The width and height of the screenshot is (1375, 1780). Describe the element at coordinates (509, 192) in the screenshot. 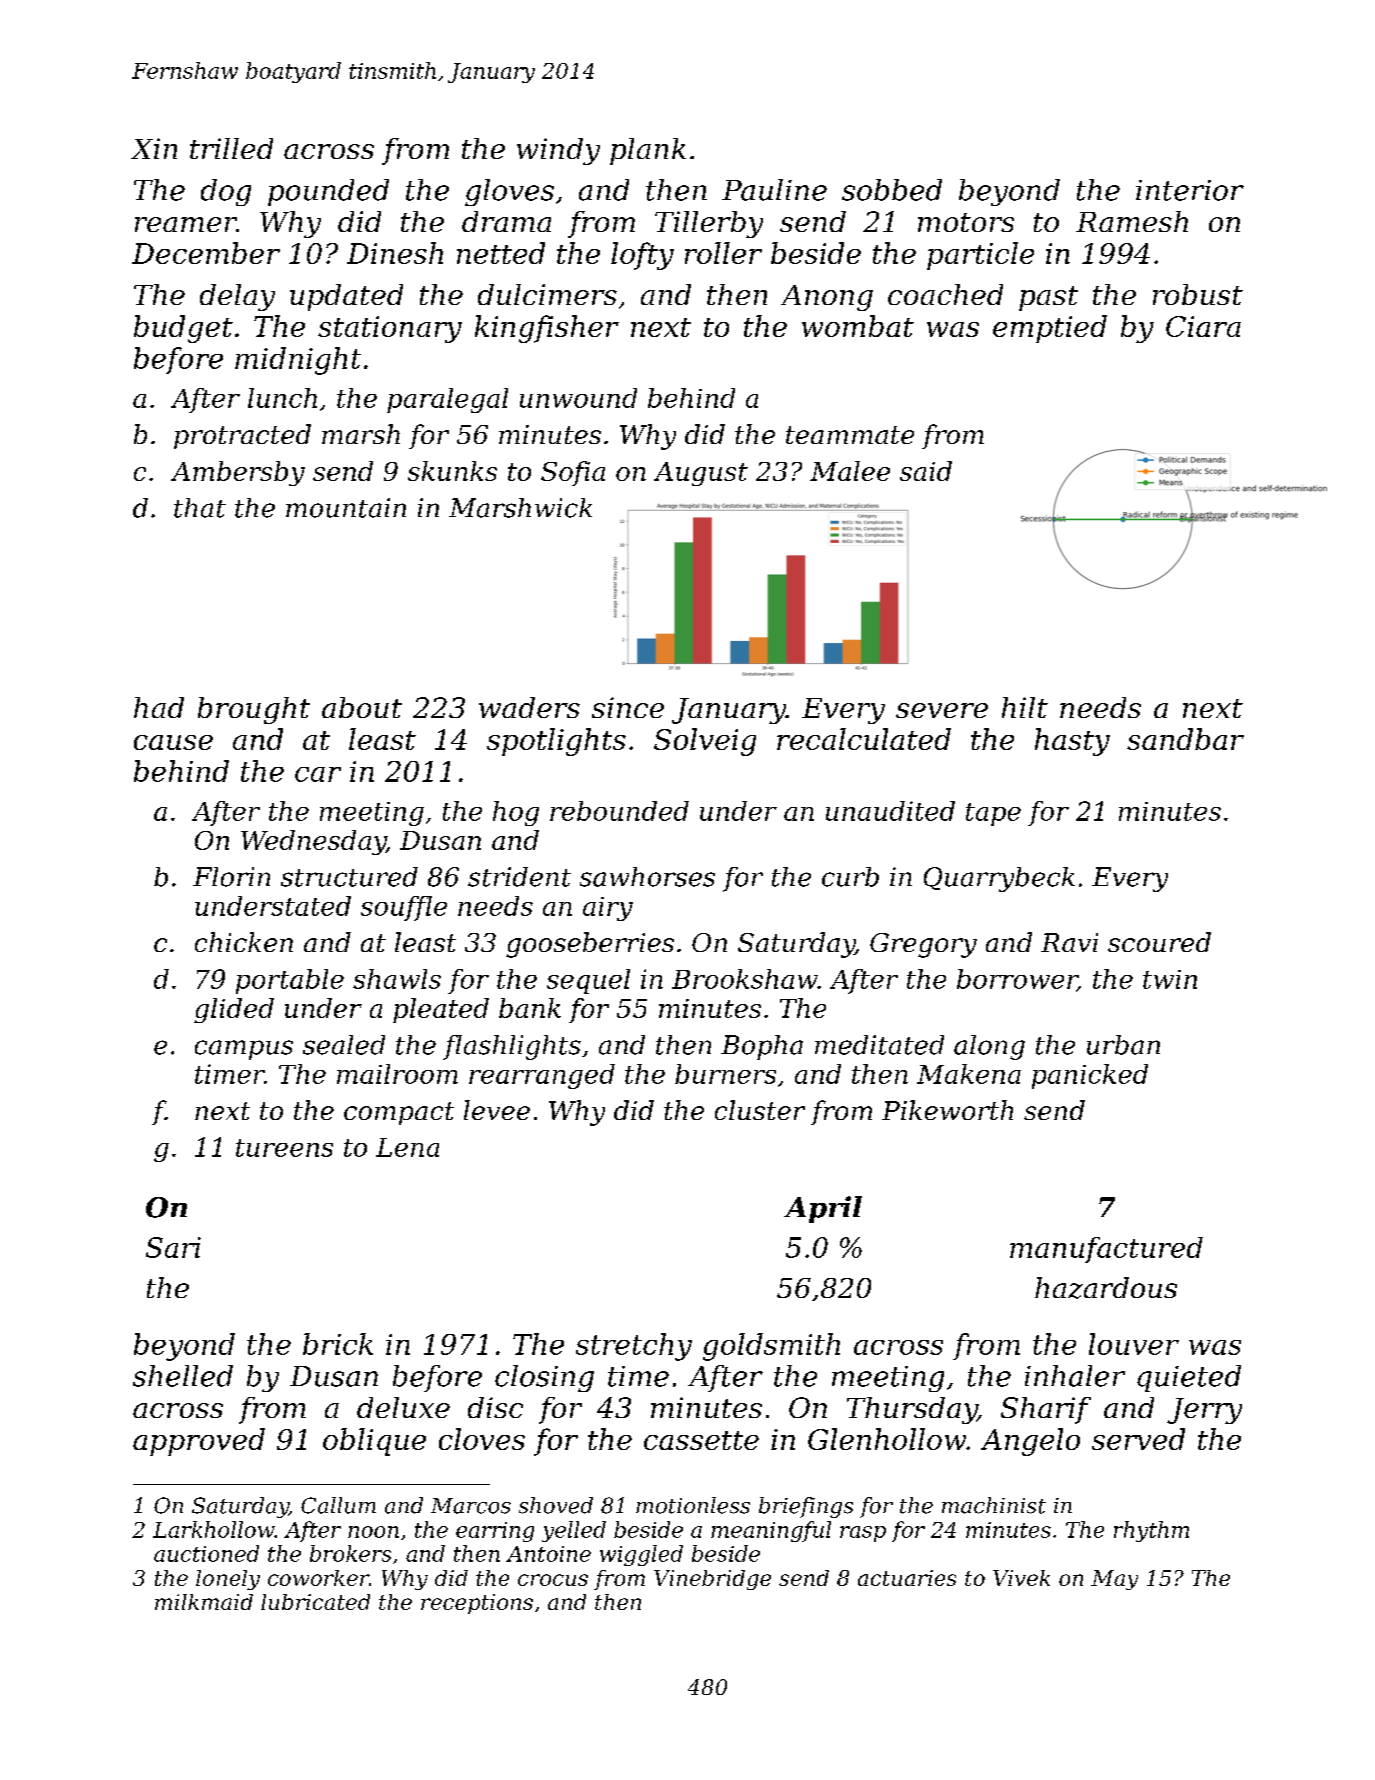

I see `gloves` at that location.
